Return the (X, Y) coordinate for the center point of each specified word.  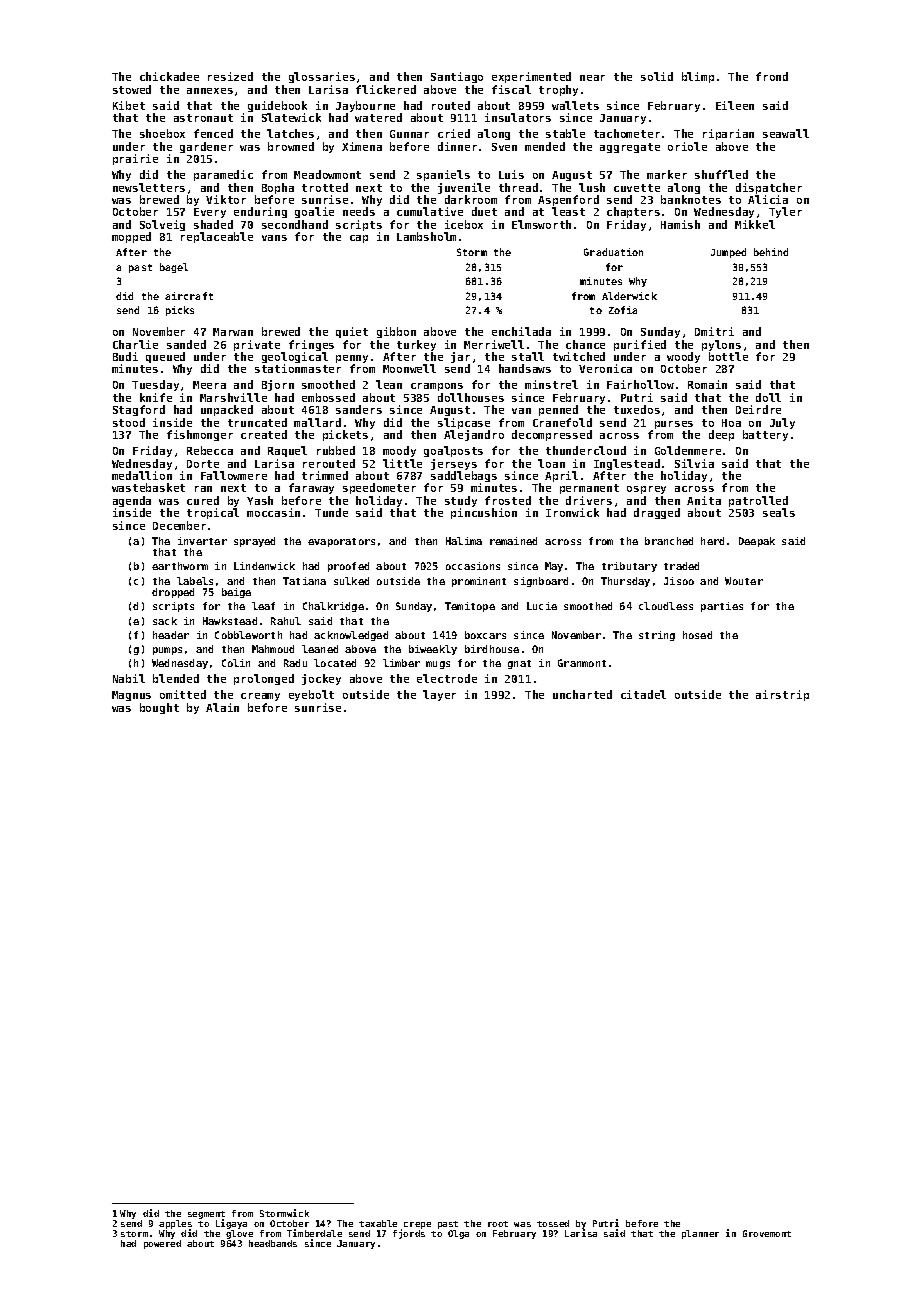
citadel (643, 694)
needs (359, 211)
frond (772, 76)
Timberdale (314, 1233)
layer (439, 695)
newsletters (149, 187)
